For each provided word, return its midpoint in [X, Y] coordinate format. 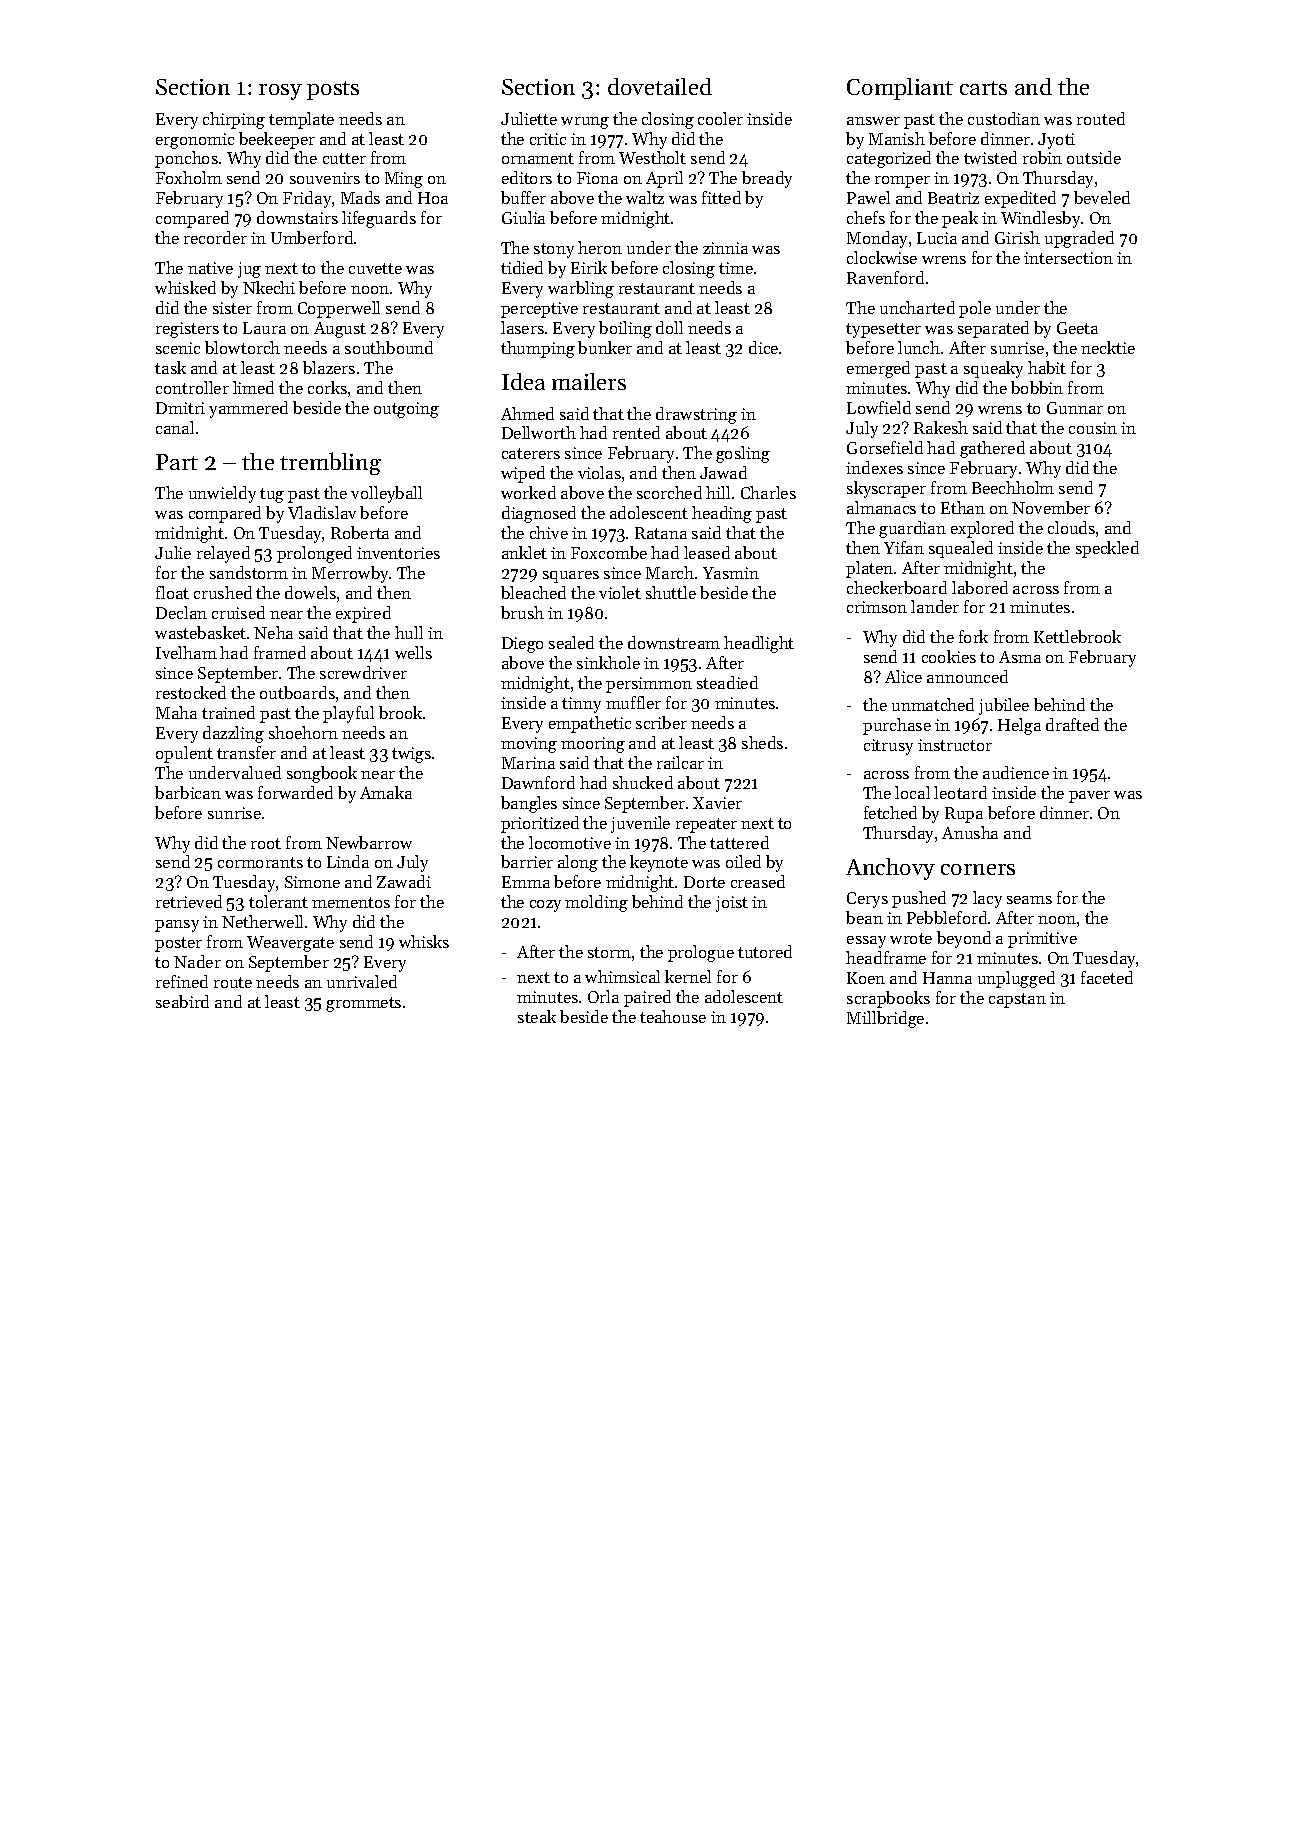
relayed [223, 554]
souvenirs [325, 178]
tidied [522, 267]
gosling [743, 454]
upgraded [1079, 239]
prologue [701, 953]
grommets [363, 1004]
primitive [1042, 940]
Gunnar [1075, 408]
